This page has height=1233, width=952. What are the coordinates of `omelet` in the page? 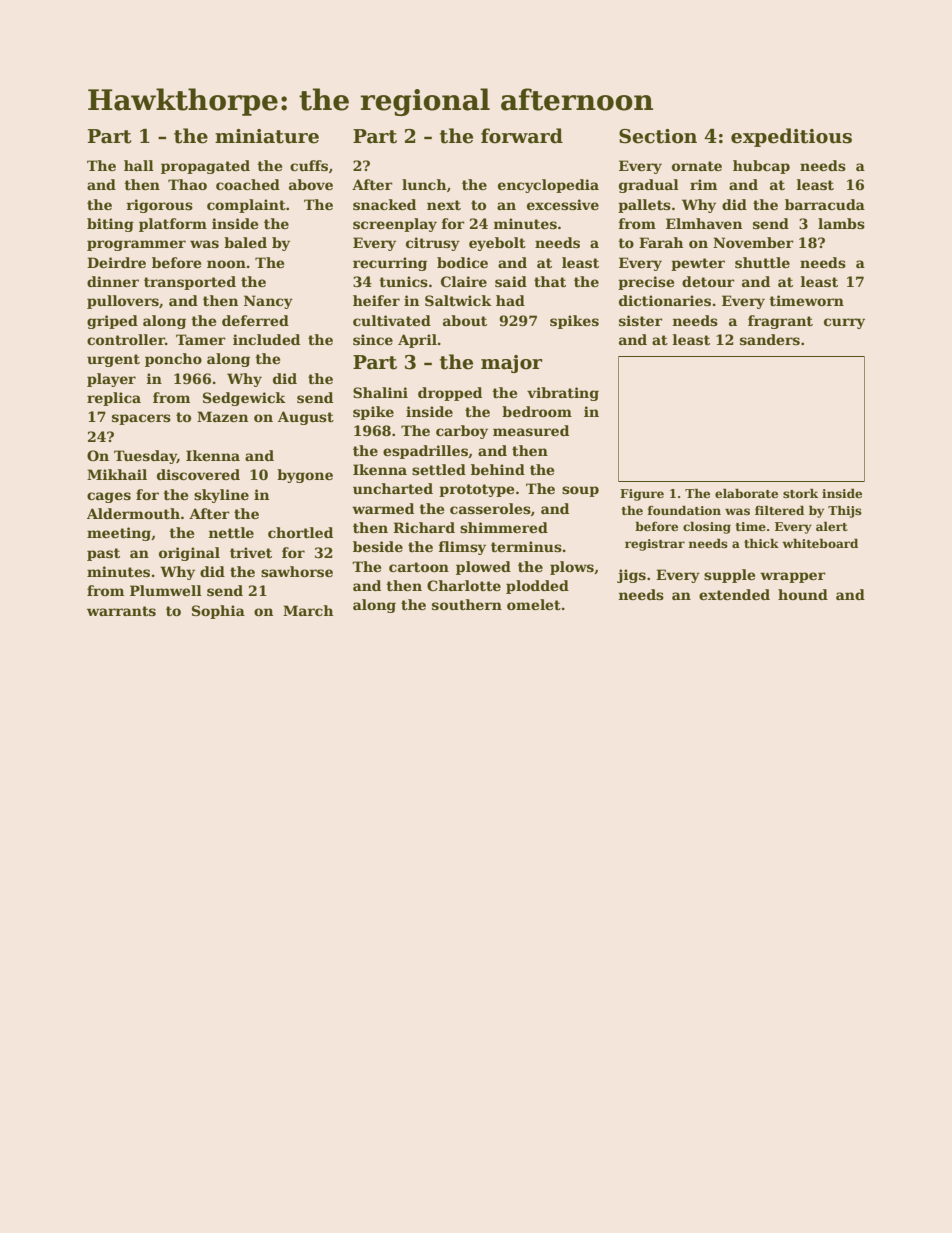 It's located at (534, 604).
